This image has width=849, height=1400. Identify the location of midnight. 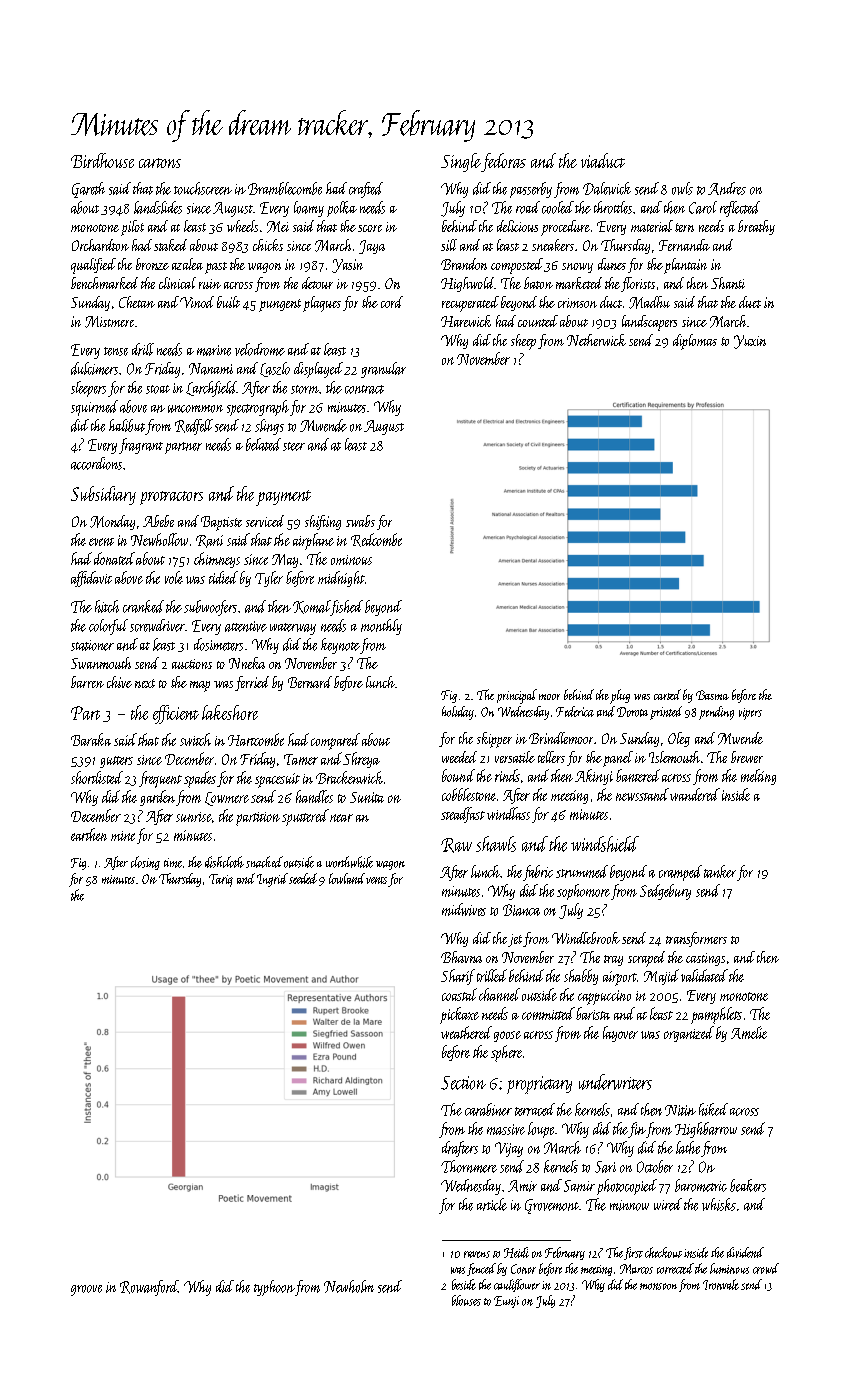
(341, 579).
